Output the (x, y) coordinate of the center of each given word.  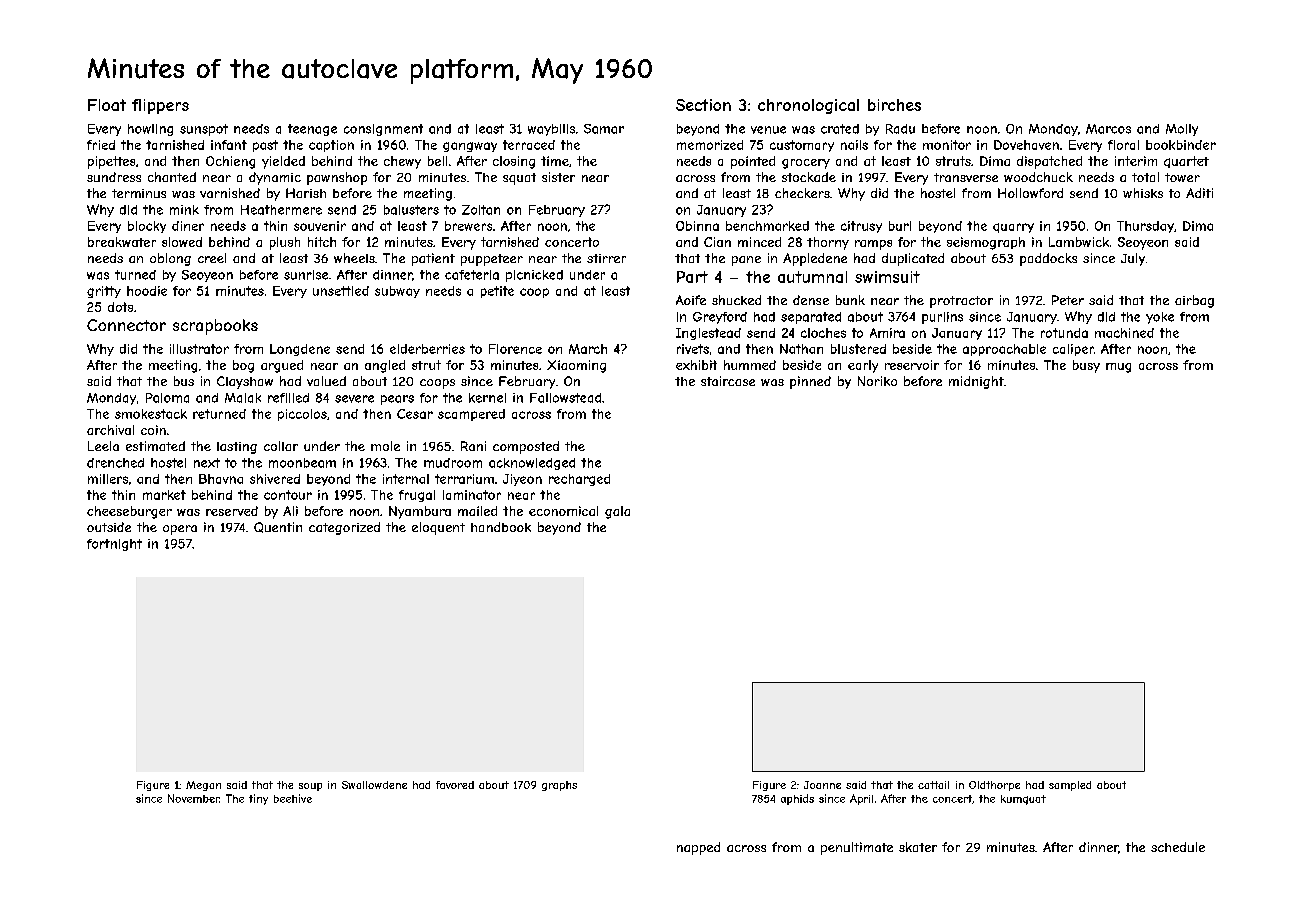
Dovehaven (1026, 145)
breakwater (122, 242)
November (194, 798)
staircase (728, 381)
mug (1118, 368)
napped (698, 848)
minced (759, 242)
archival (110, 430)
